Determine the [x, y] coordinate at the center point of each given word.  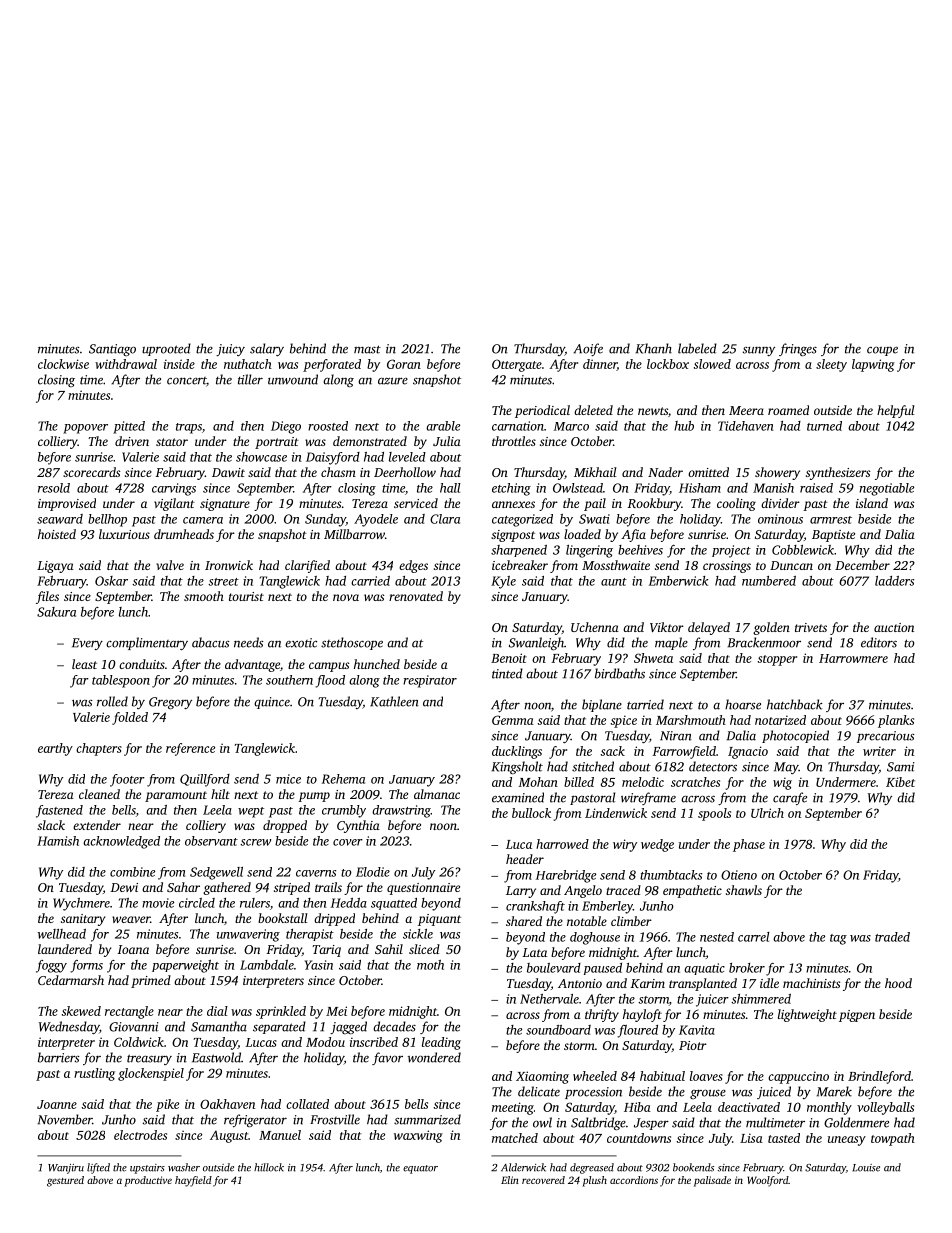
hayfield [193, 1181]
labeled [697, 348]
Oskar [111, 581]
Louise [866, 1168]
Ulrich [767, 813]
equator [420, 1169]
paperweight [185, 966]
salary [267, 349]
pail [595, 504]
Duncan [791, 565]
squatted [394, 904]
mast [367, 349]
